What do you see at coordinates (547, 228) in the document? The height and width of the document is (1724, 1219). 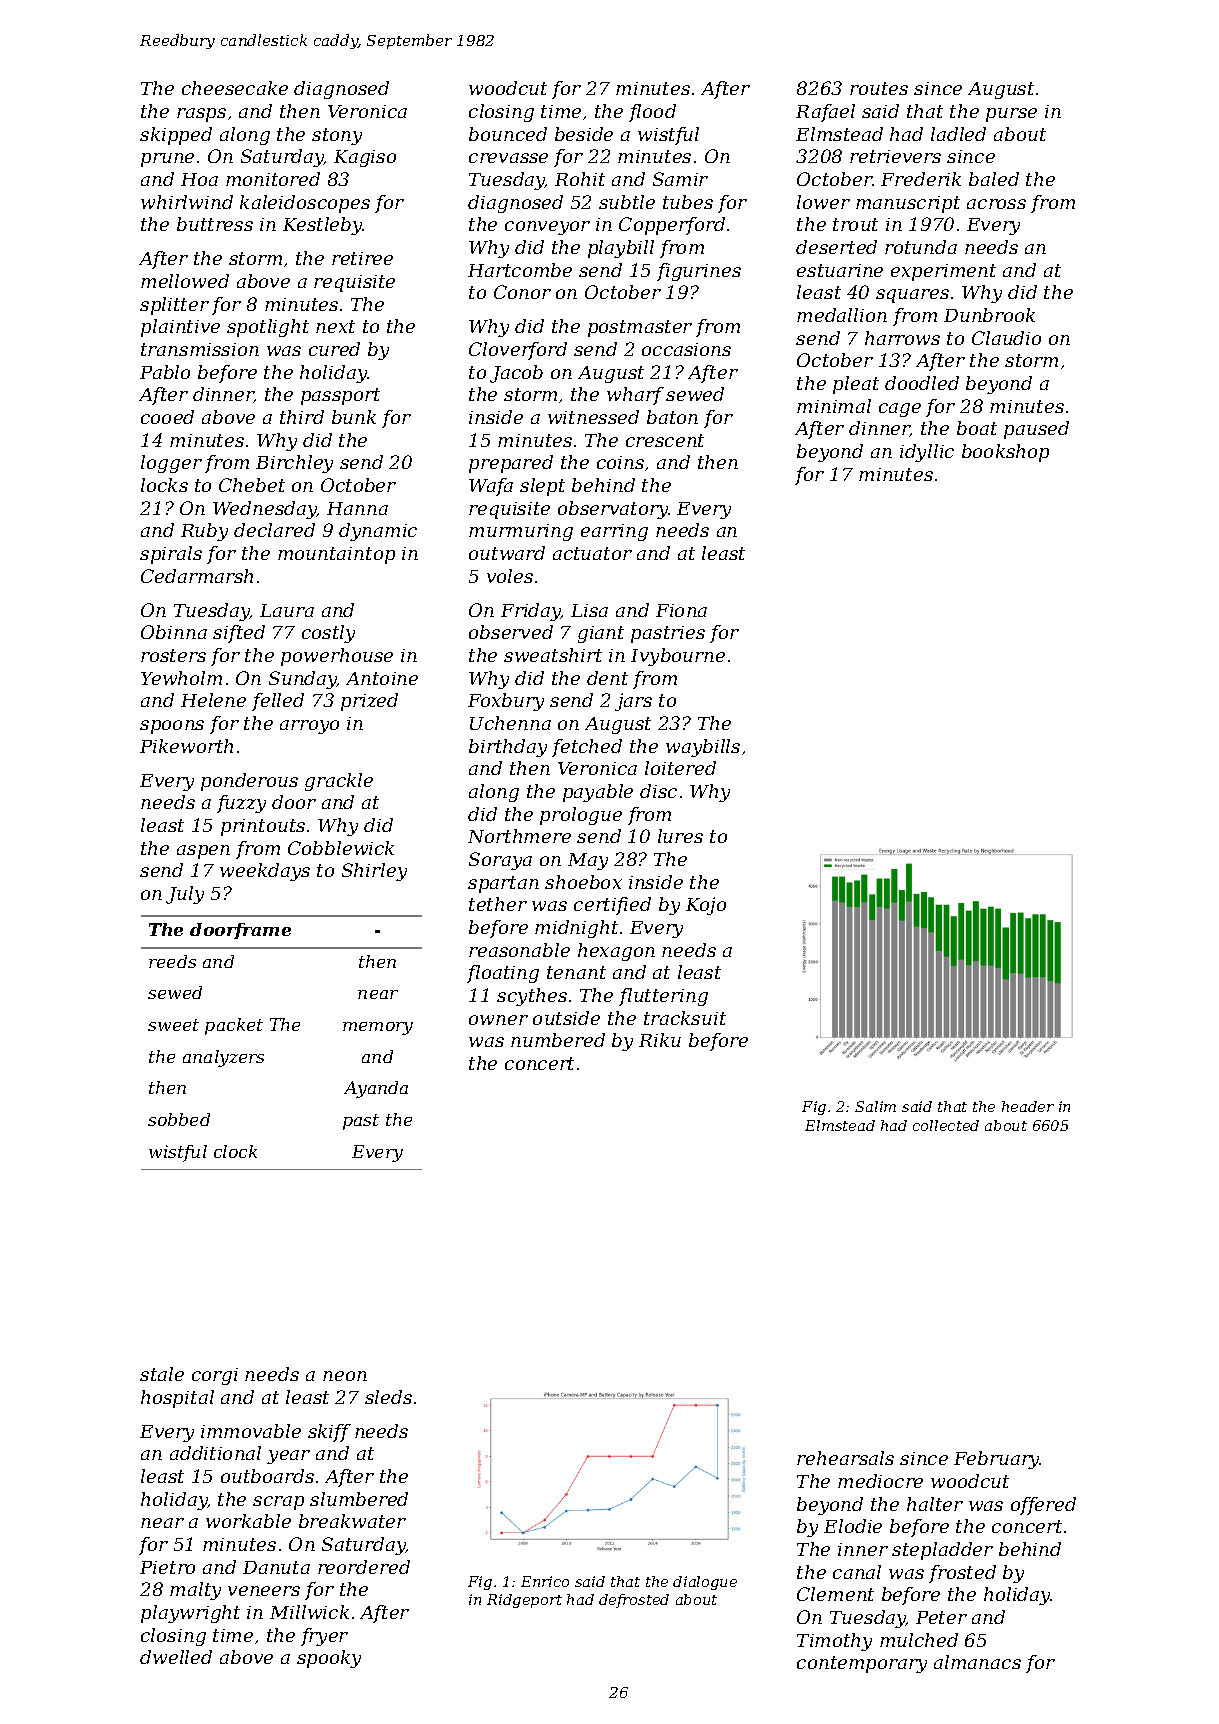 I see `conveyor` at bounding box center [547, 228].
